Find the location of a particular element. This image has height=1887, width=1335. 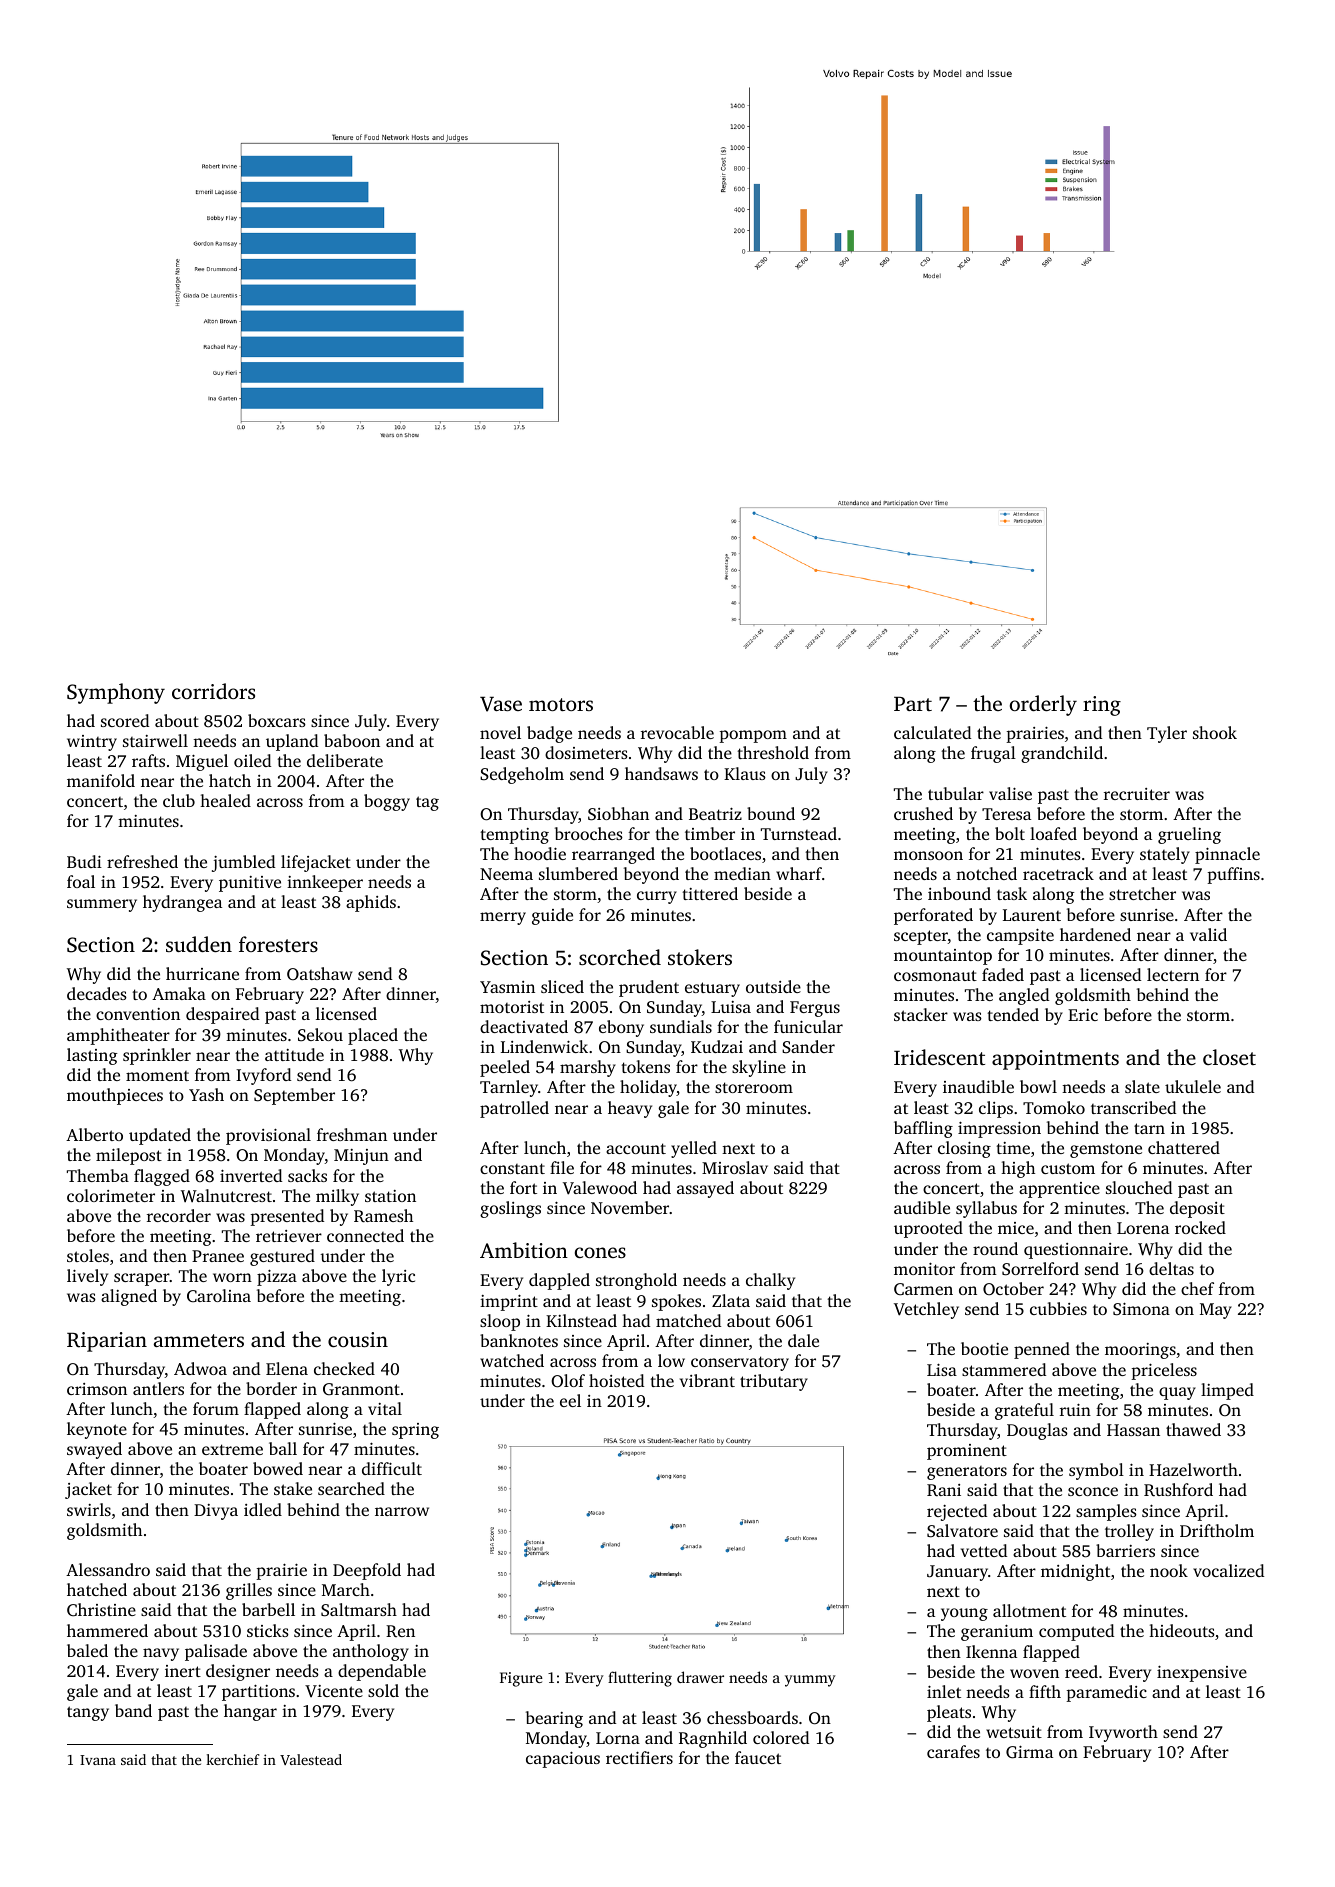

narrow is located at coordinates (402, 1511).
